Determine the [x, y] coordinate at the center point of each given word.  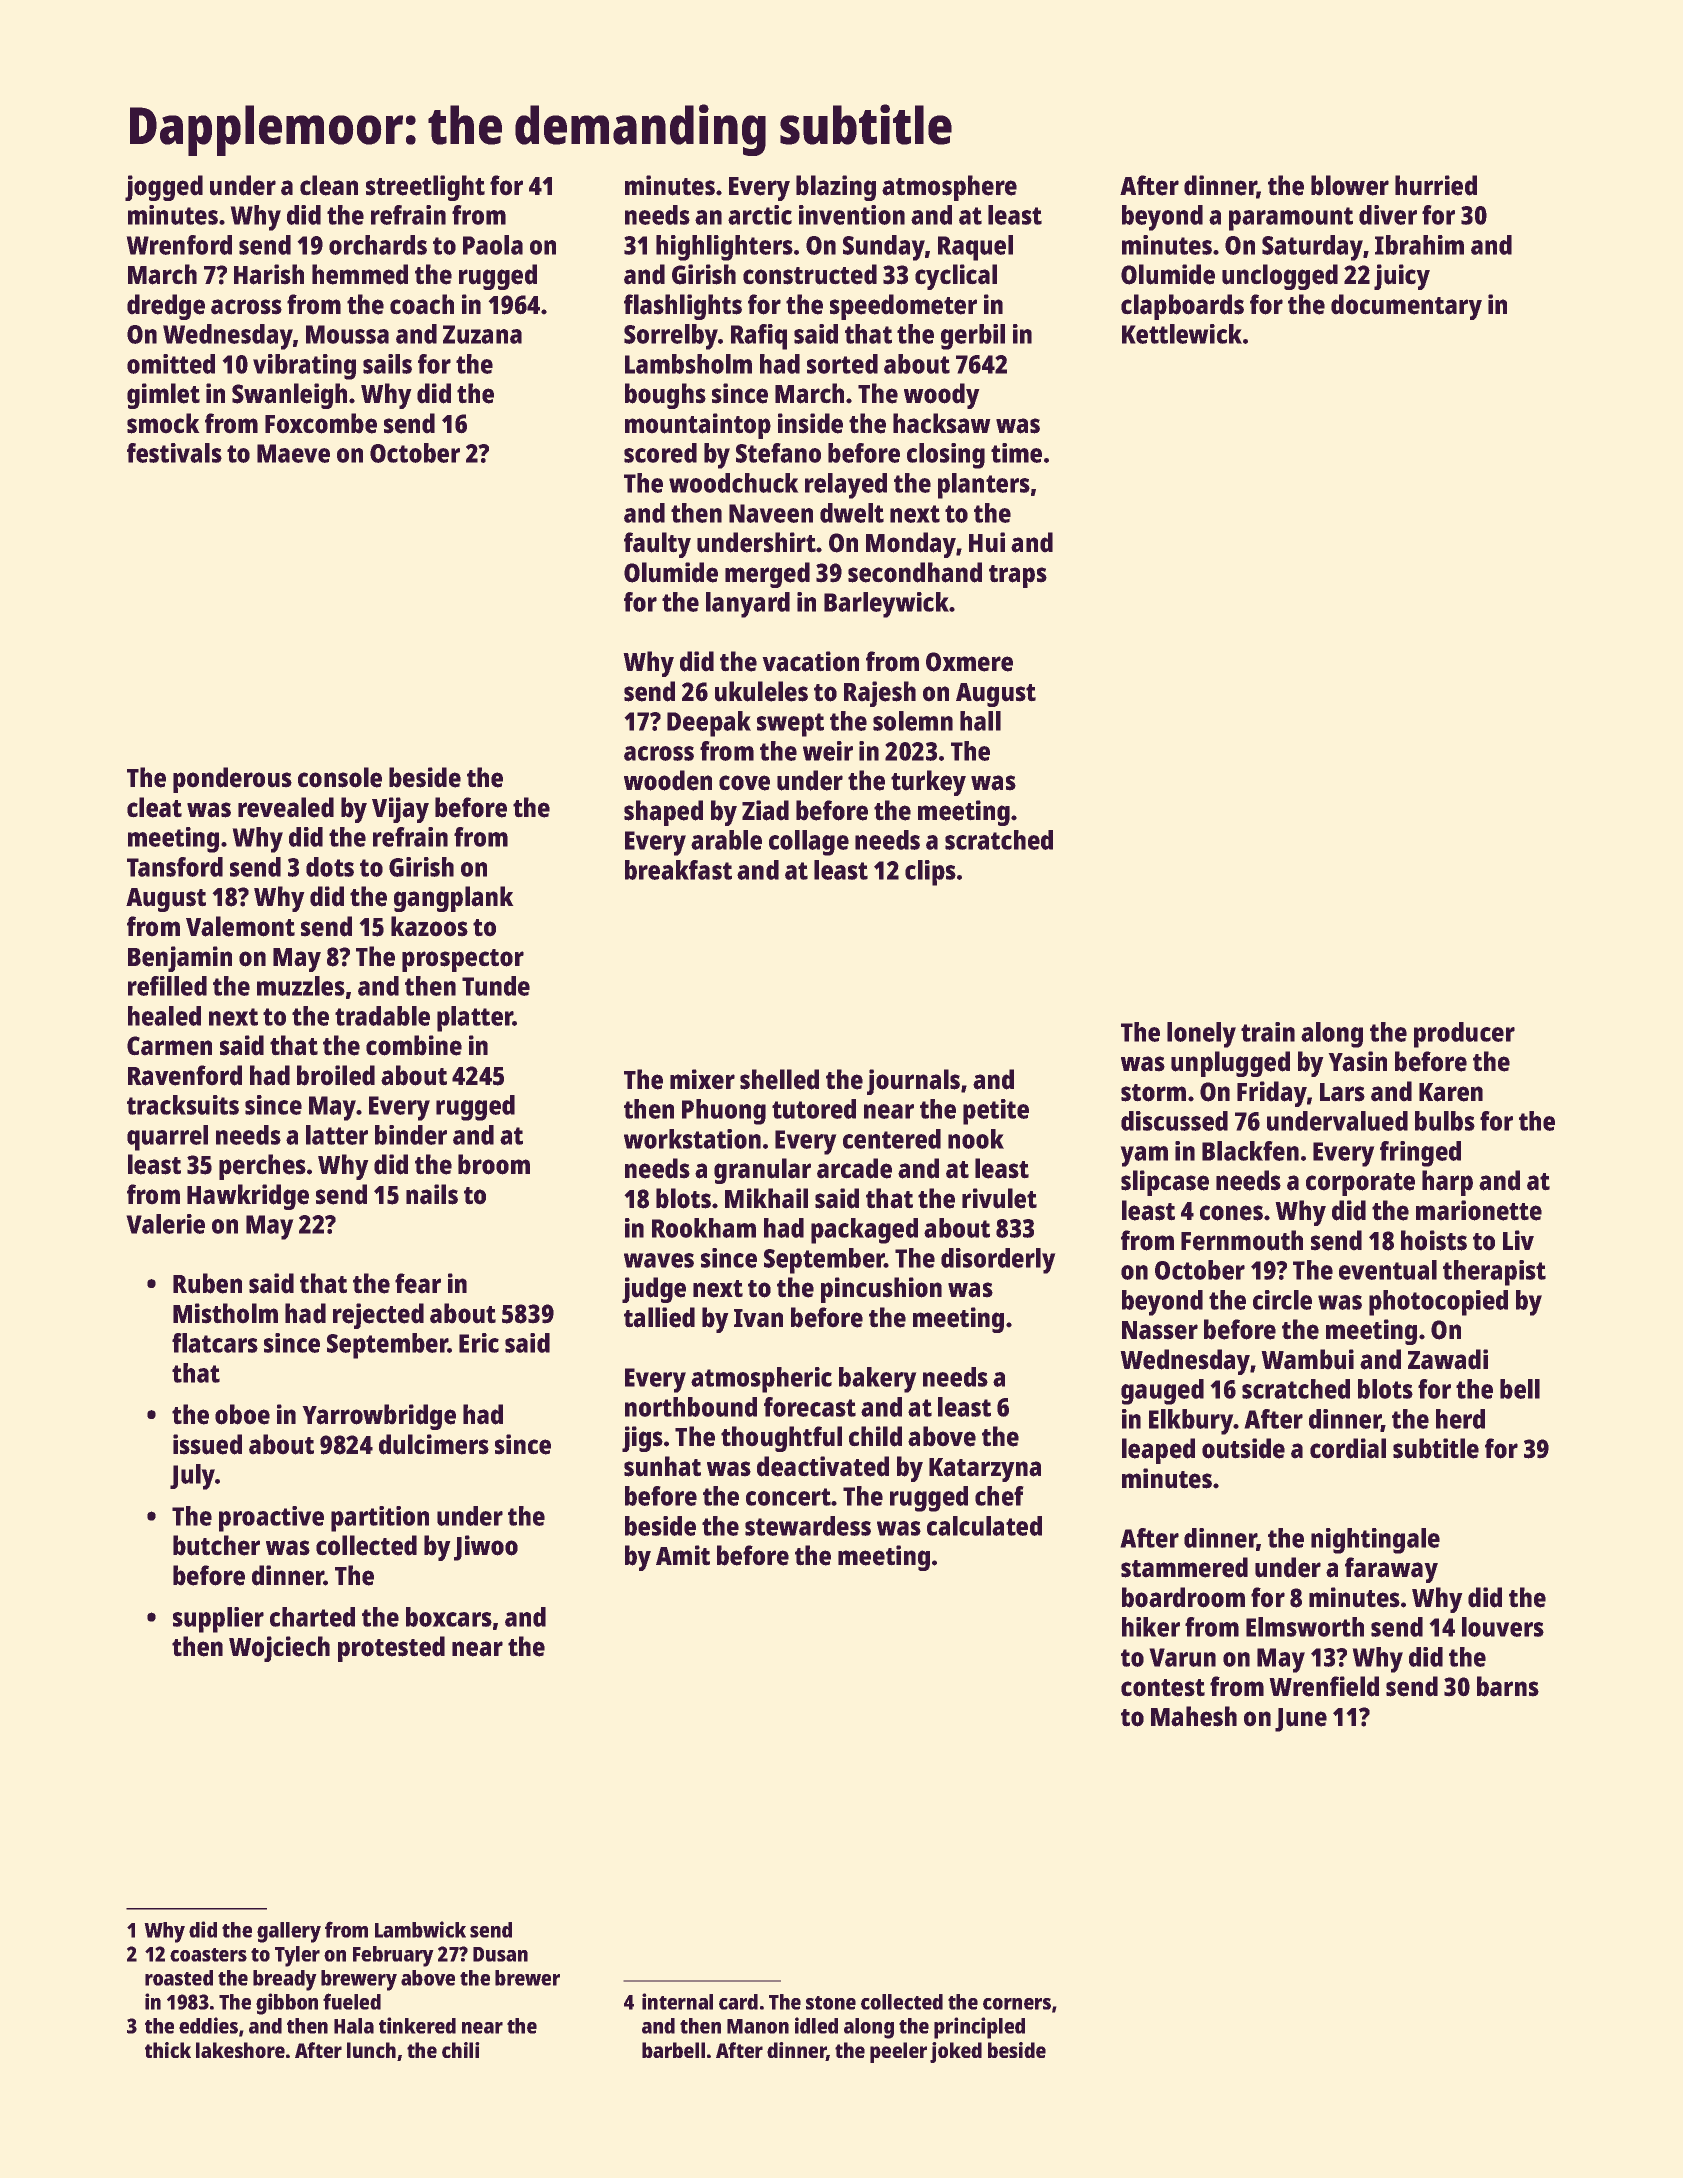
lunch [371, 2050]
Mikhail [766, 1198]
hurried [1436, 185]
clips [930, 873]
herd [1460, 1419]
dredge [166, 307]
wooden [668, 780]
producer [1464, 1035]
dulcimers [434, 1444]
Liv [1518, 1240]
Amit [683, 1555]
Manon [758, 2026]
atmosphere [949, 188]
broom [494, 1164]
